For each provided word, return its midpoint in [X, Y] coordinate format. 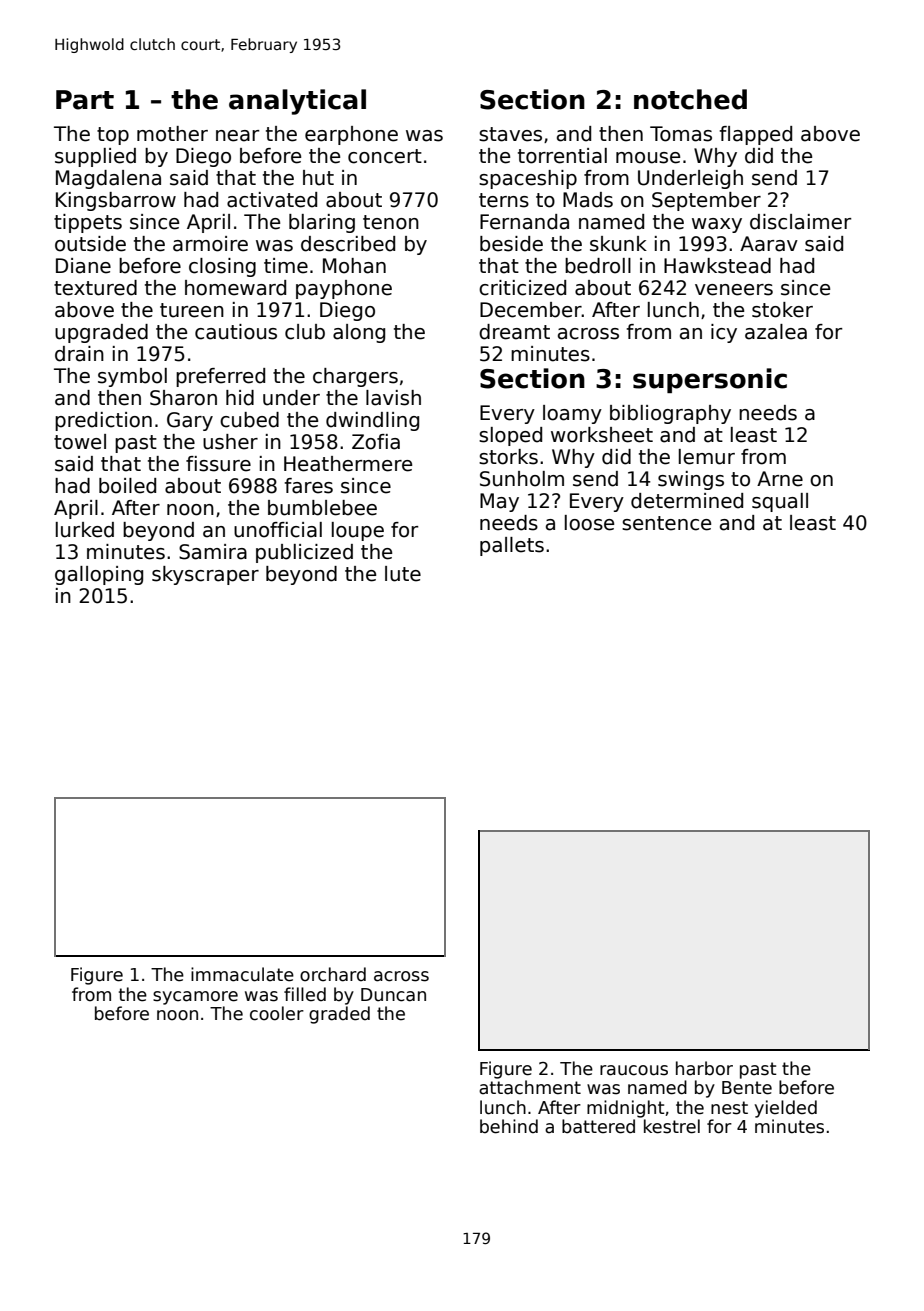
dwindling [372, 421]
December [531, 310]
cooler [277, 1013]
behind [509, 1126]
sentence [666, 523]
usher [230, 442]
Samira [213, 552]
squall [780, 502]
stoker [782, 310]
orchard [333, 974]
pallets [512, 546]
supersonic [710, 380]
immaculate [242, 974]
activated [272, 200]
